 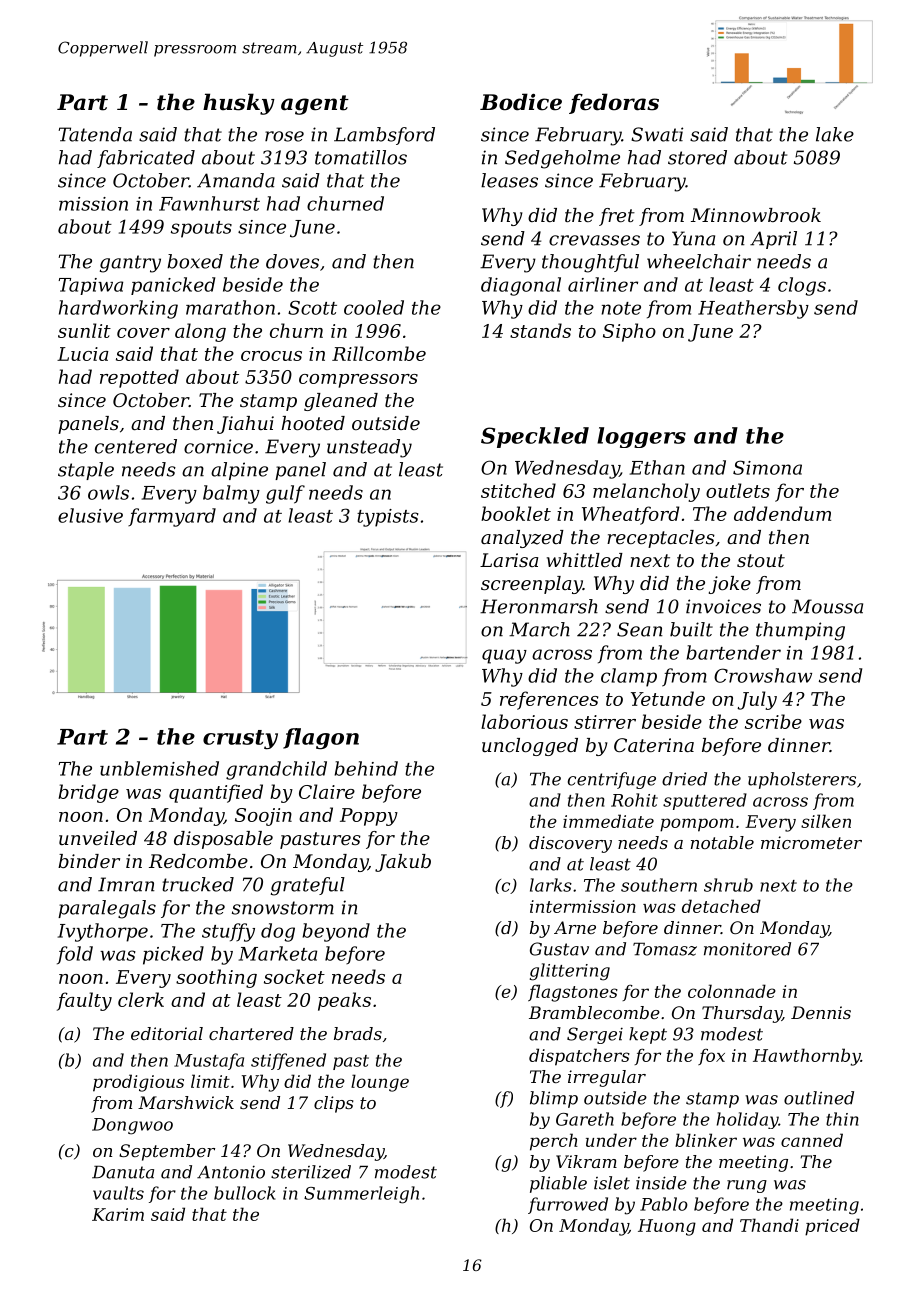 I want to click on Karim, so click(x=118, y=1214).
